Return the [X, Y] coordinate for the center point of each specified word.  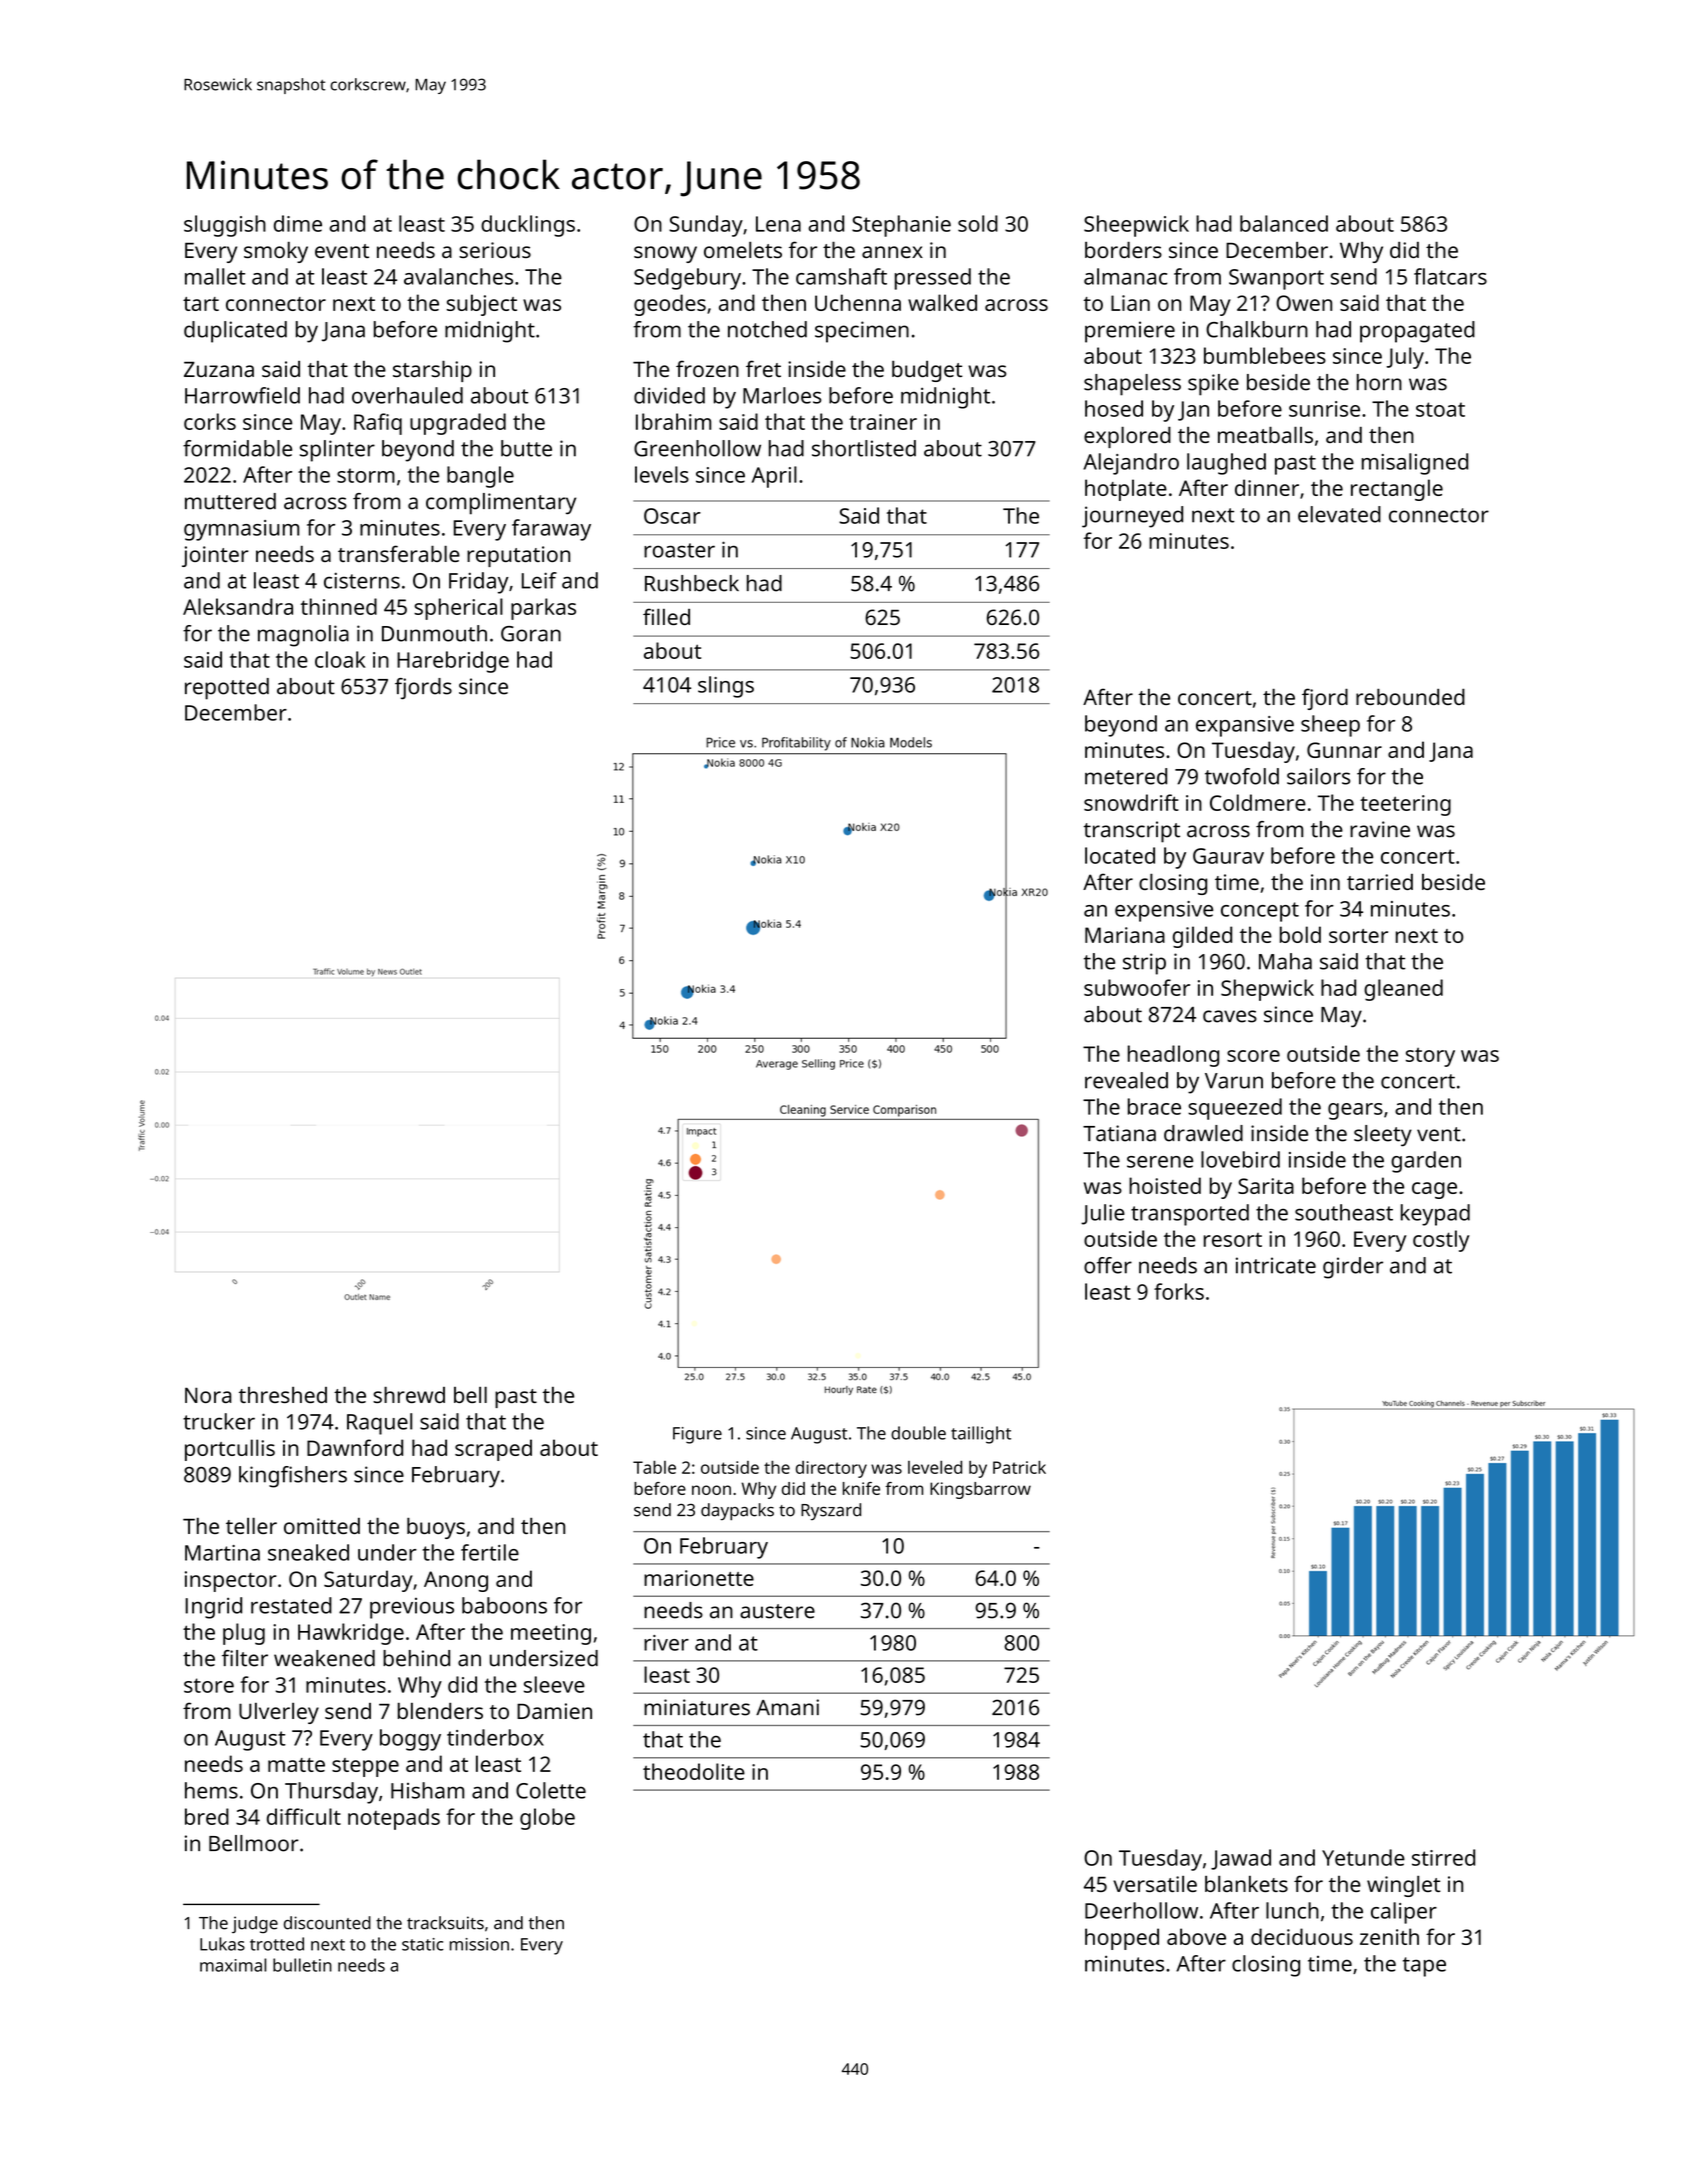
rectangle [1397, 490]
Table [654, 1467]
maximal [233, 1965]
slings [726, 687]
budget [927, 371]
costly [1441, 1241]
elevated [1339, 514]
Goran [531, 634]
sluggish [225, 226]
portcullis [230, 1450]
